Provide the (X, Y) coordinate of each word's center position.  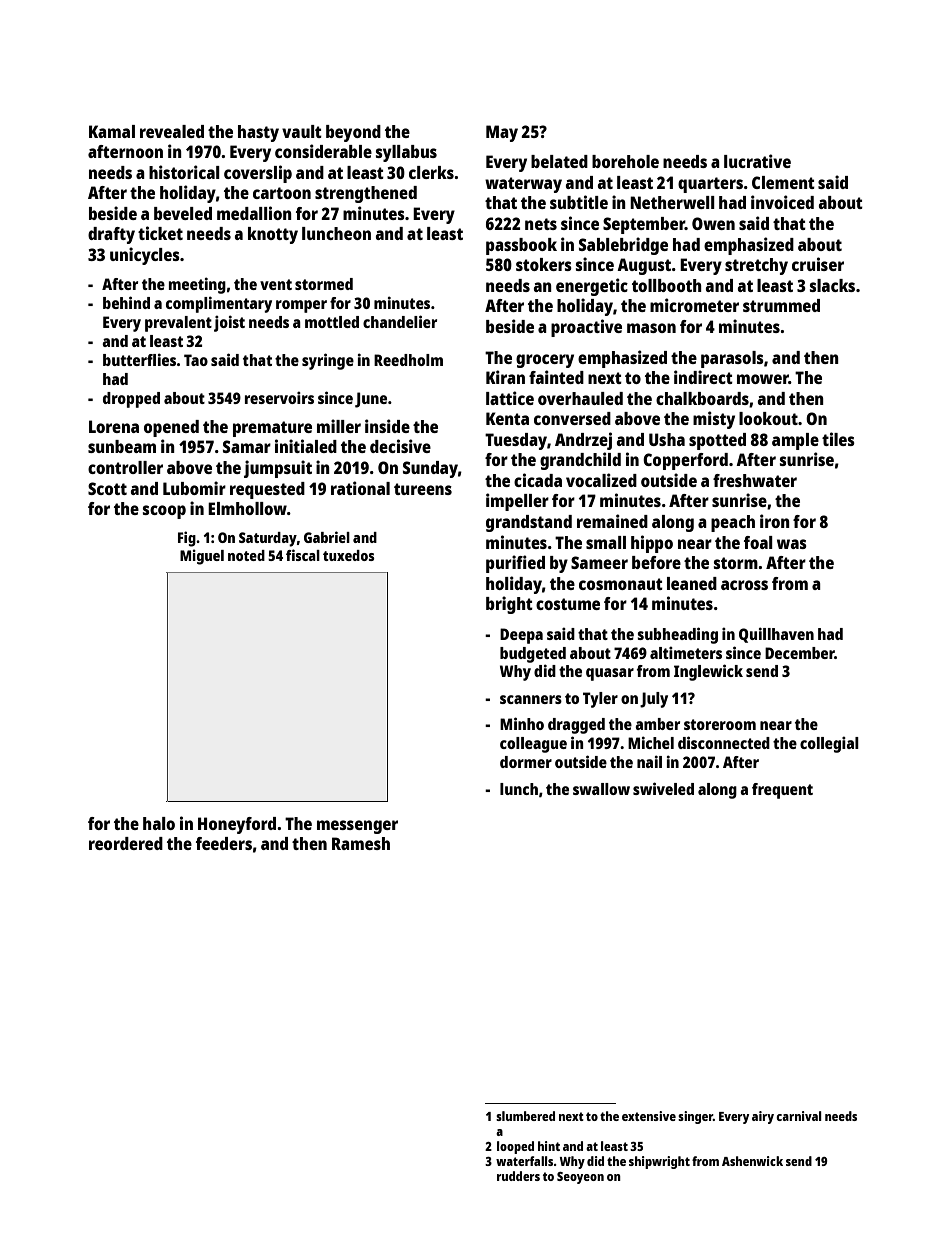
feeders (224, 843)
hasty (258, 133)
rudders (518, 1176)
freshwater (755, 480)
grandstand (529, 523)
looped (515, 1147)
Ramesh (361, 843)
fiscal (303, 555)
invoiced (782, 202)
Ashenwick (752, 1161)
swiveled (663, 788)
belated (559, 161)
